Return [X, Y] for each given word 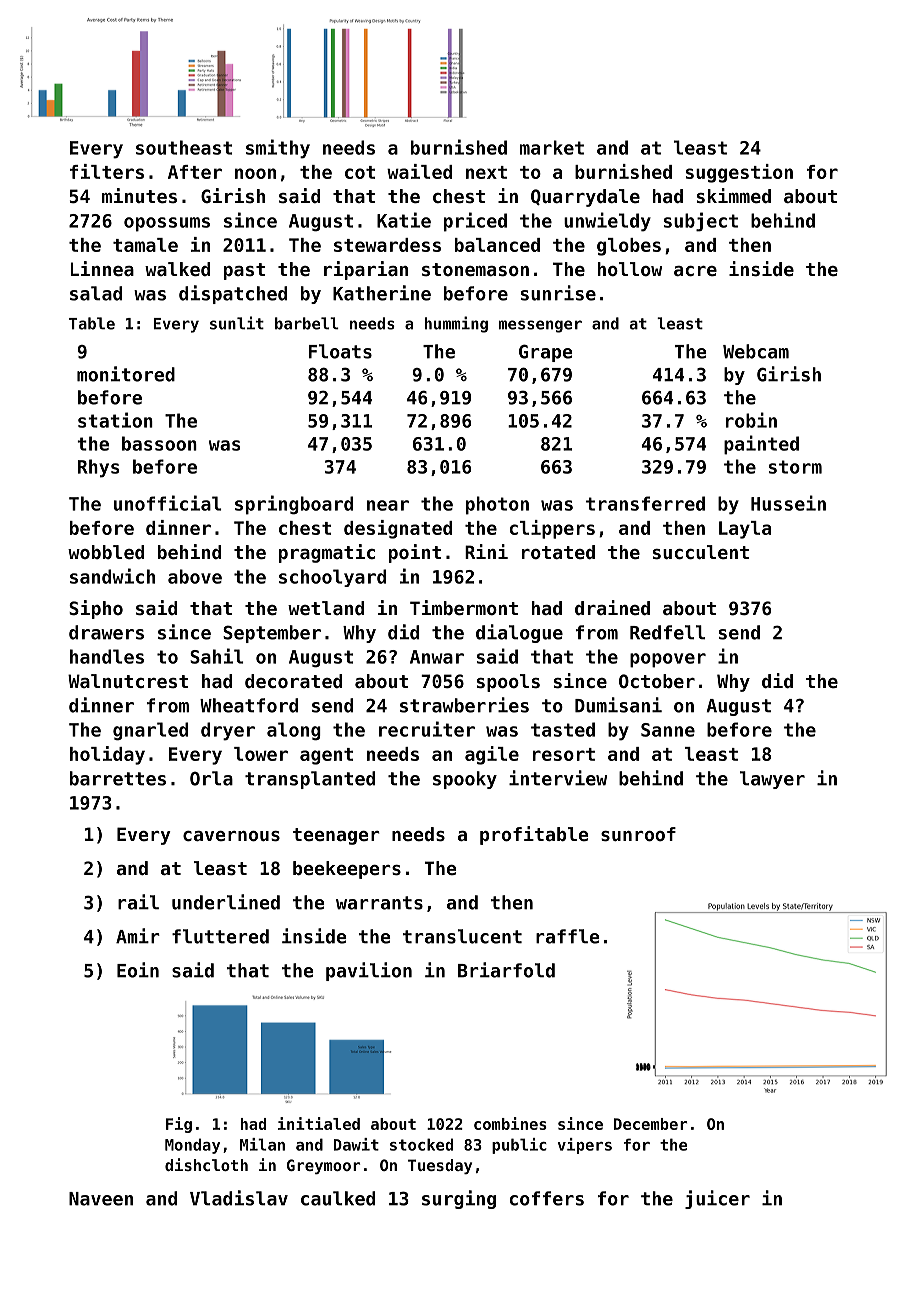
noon [255, 173]
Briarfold [506, 970]
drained [612, 607]
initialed [319, 1123]
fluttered [220, 936]
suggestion [739, 173]
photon [497, 505]
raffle [567, 936]
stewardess [387, 245]
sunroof [638, 834]
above [195, 576]
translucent [462, 936]
